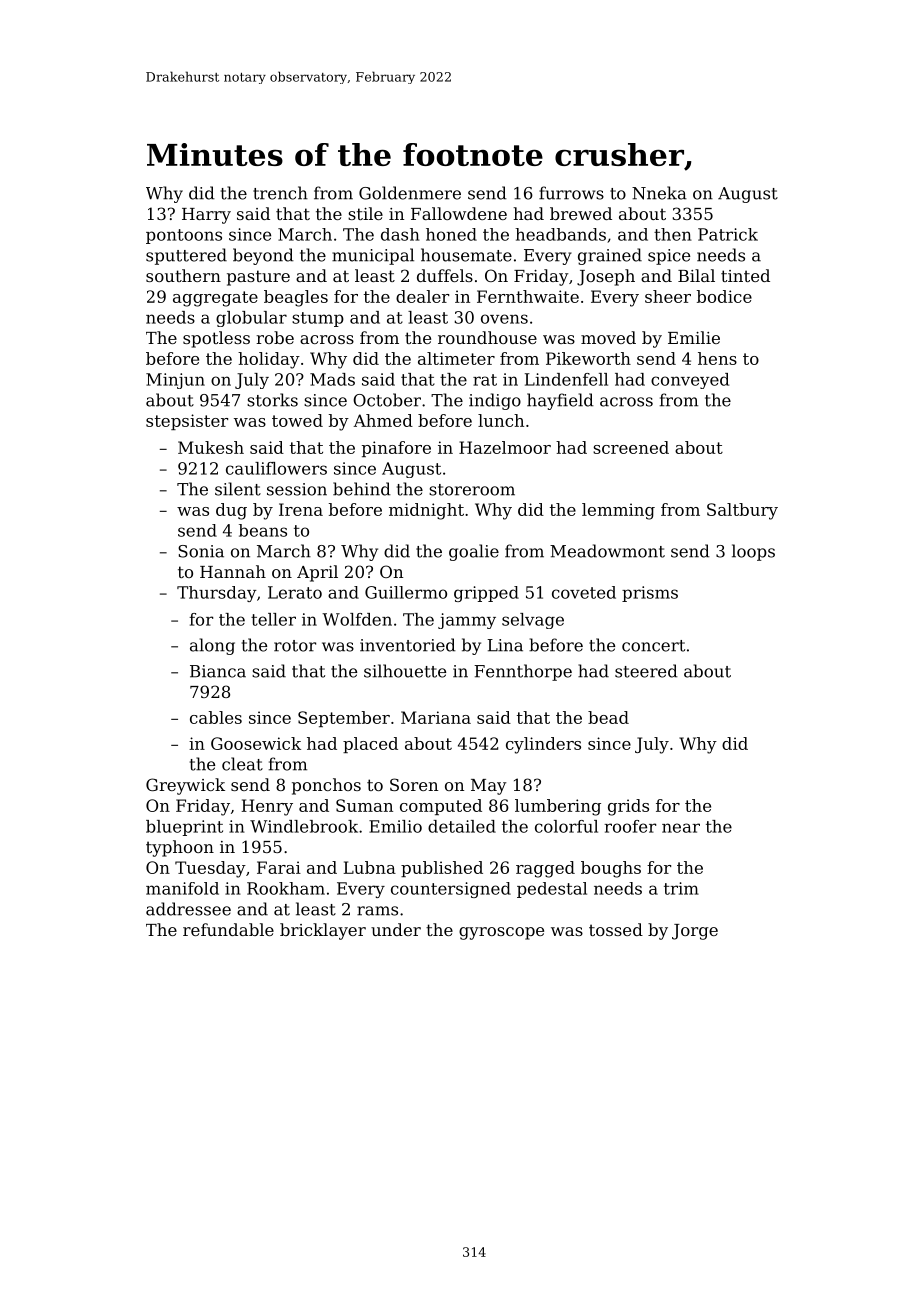 This screenshot has width=924, height=1314. I want to click on addressee, so click(188, 909).
